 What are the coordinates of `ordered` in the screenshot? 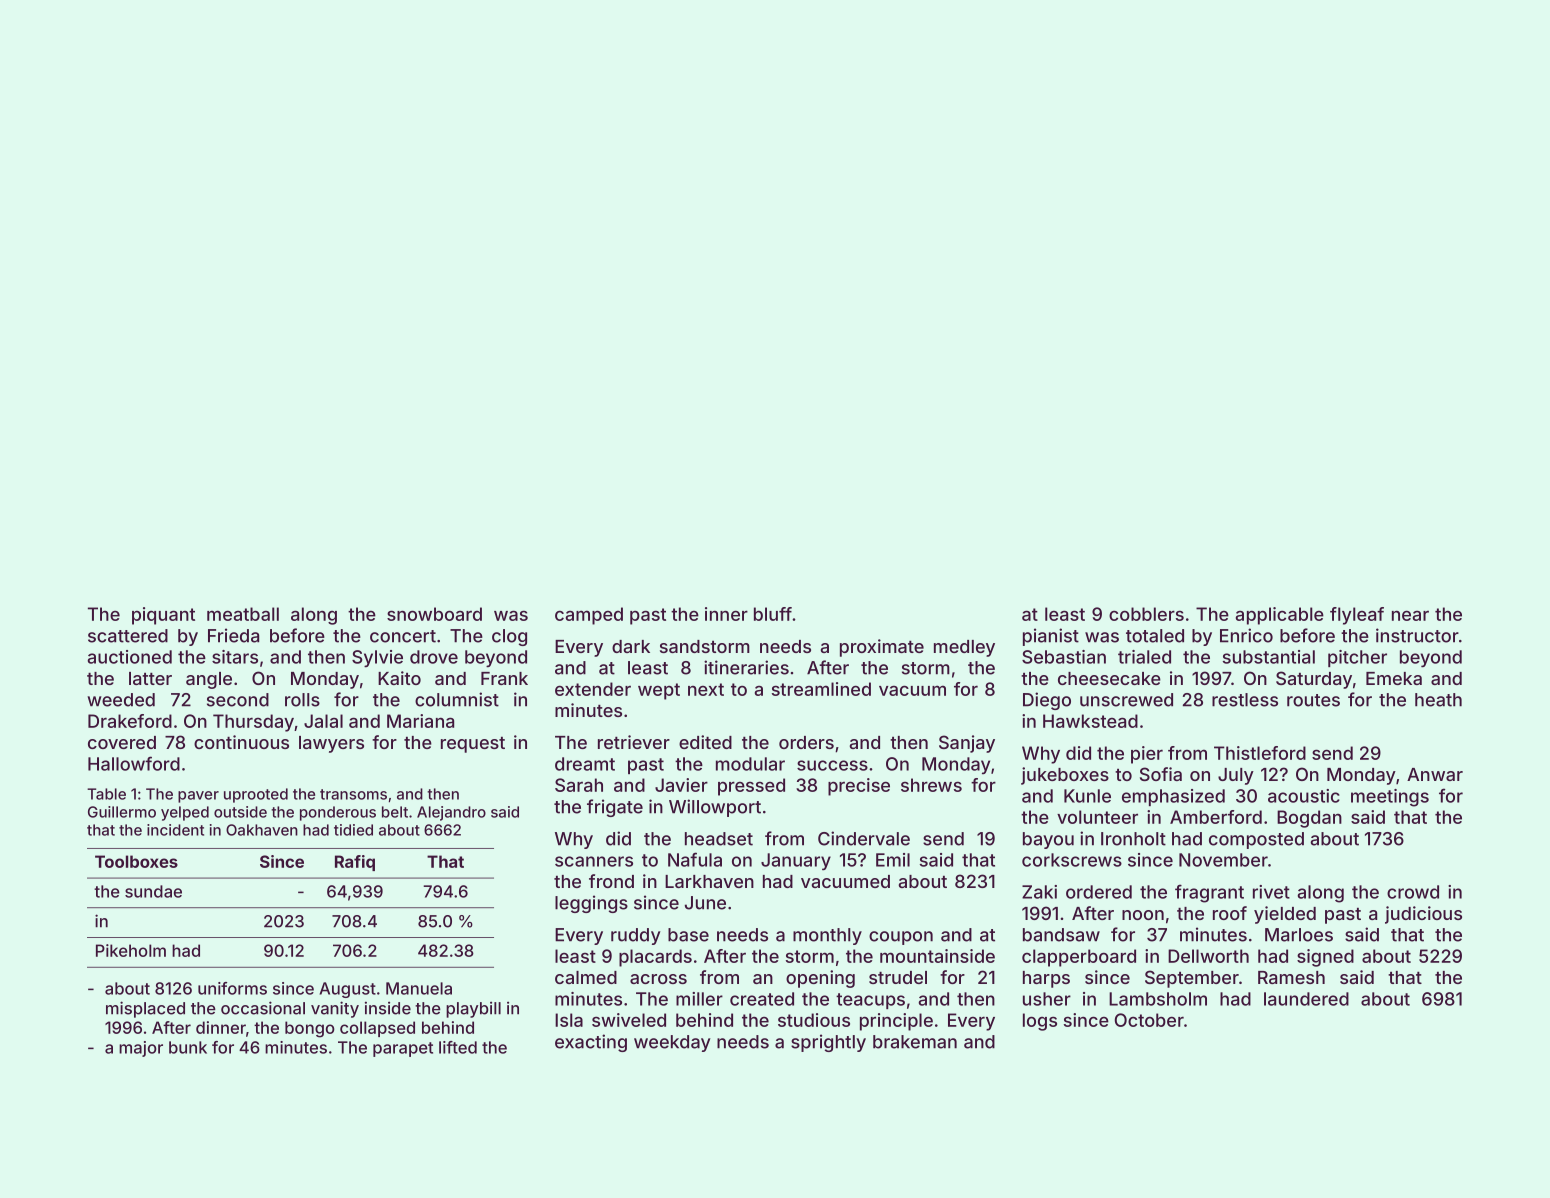 It's located at (1099, 892).
